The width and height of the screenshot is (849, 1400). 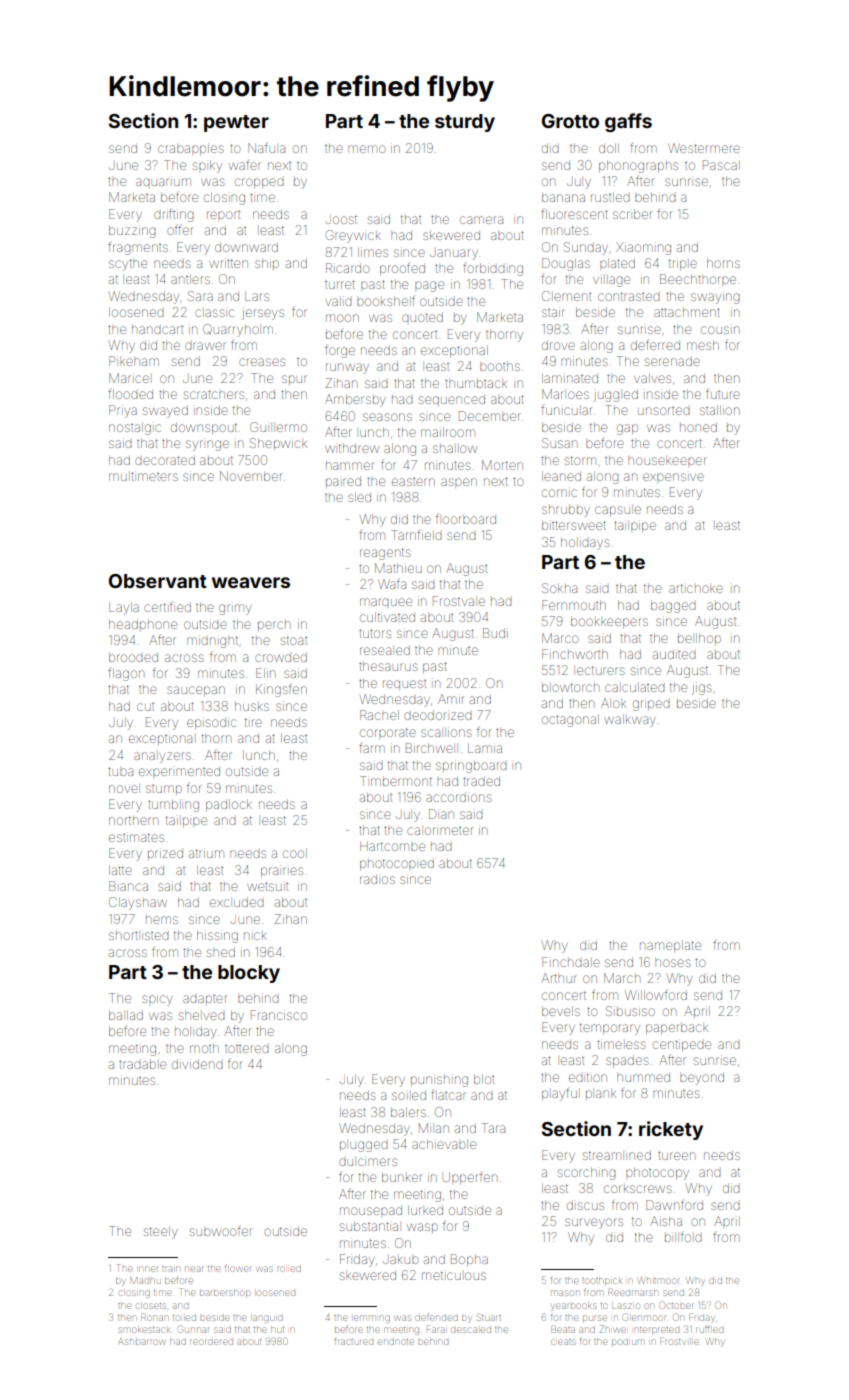 What do you see at coordinates (281, 690) in the screenshot?
I see `Kingsfen` at bounding box center [281, 690].
